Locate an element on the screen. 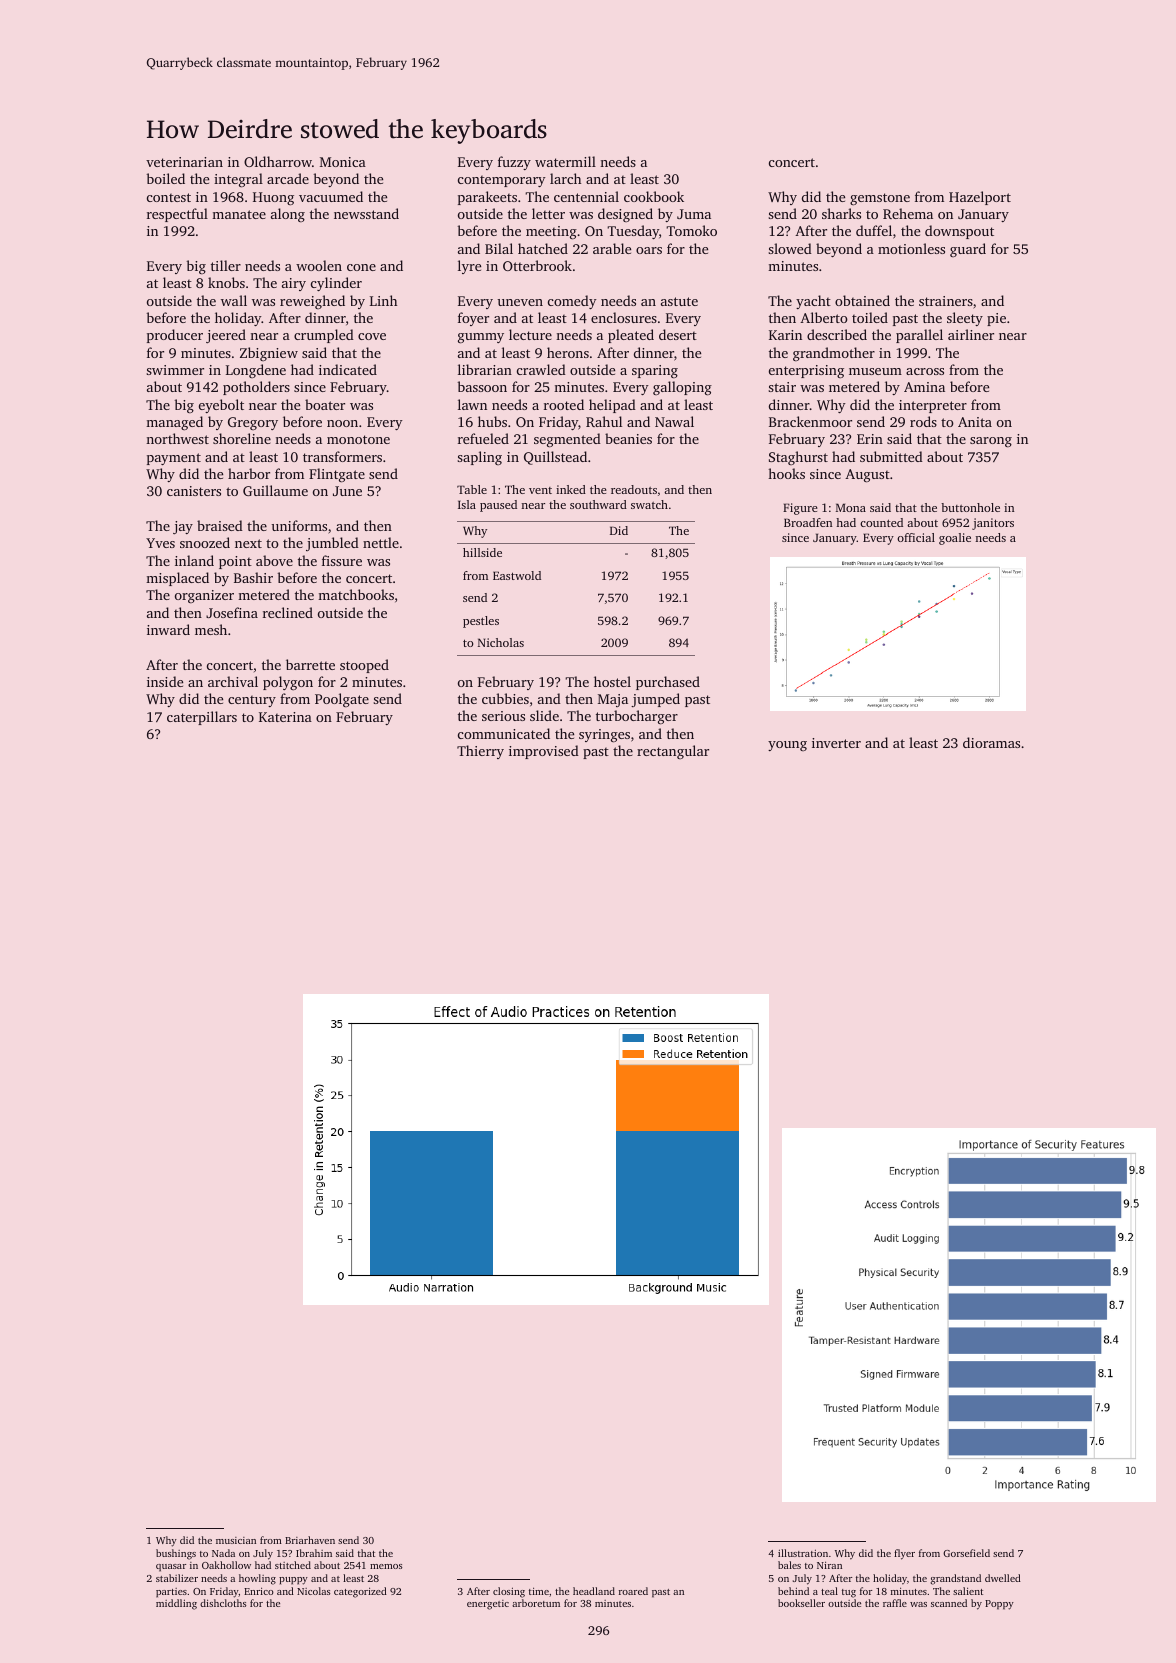 Image resolution: width=1176 pixels, height=1663 pixels. purchased is located at coordinates (668, 683).
